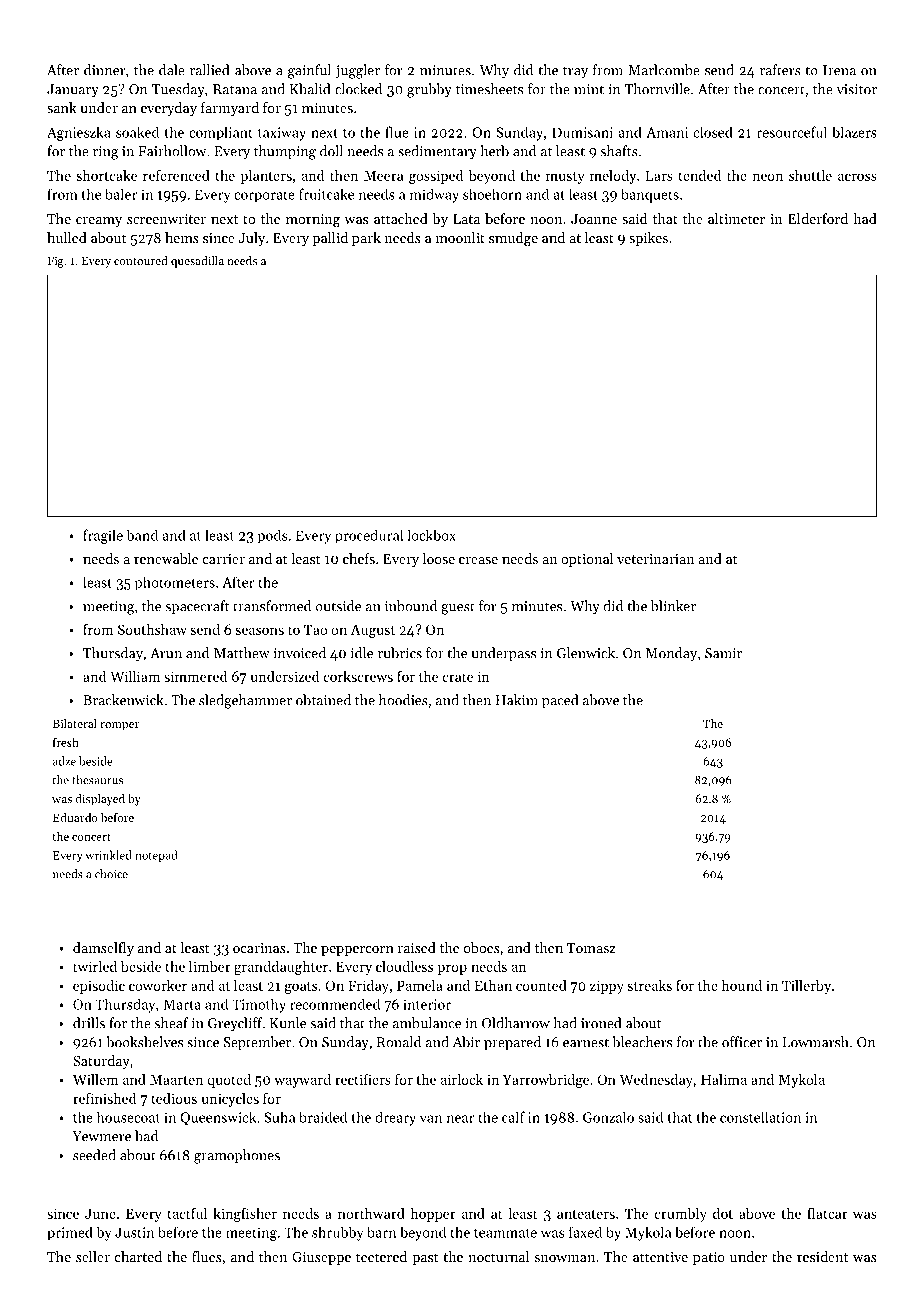  I want to click on spikes, so click(648, 239).
